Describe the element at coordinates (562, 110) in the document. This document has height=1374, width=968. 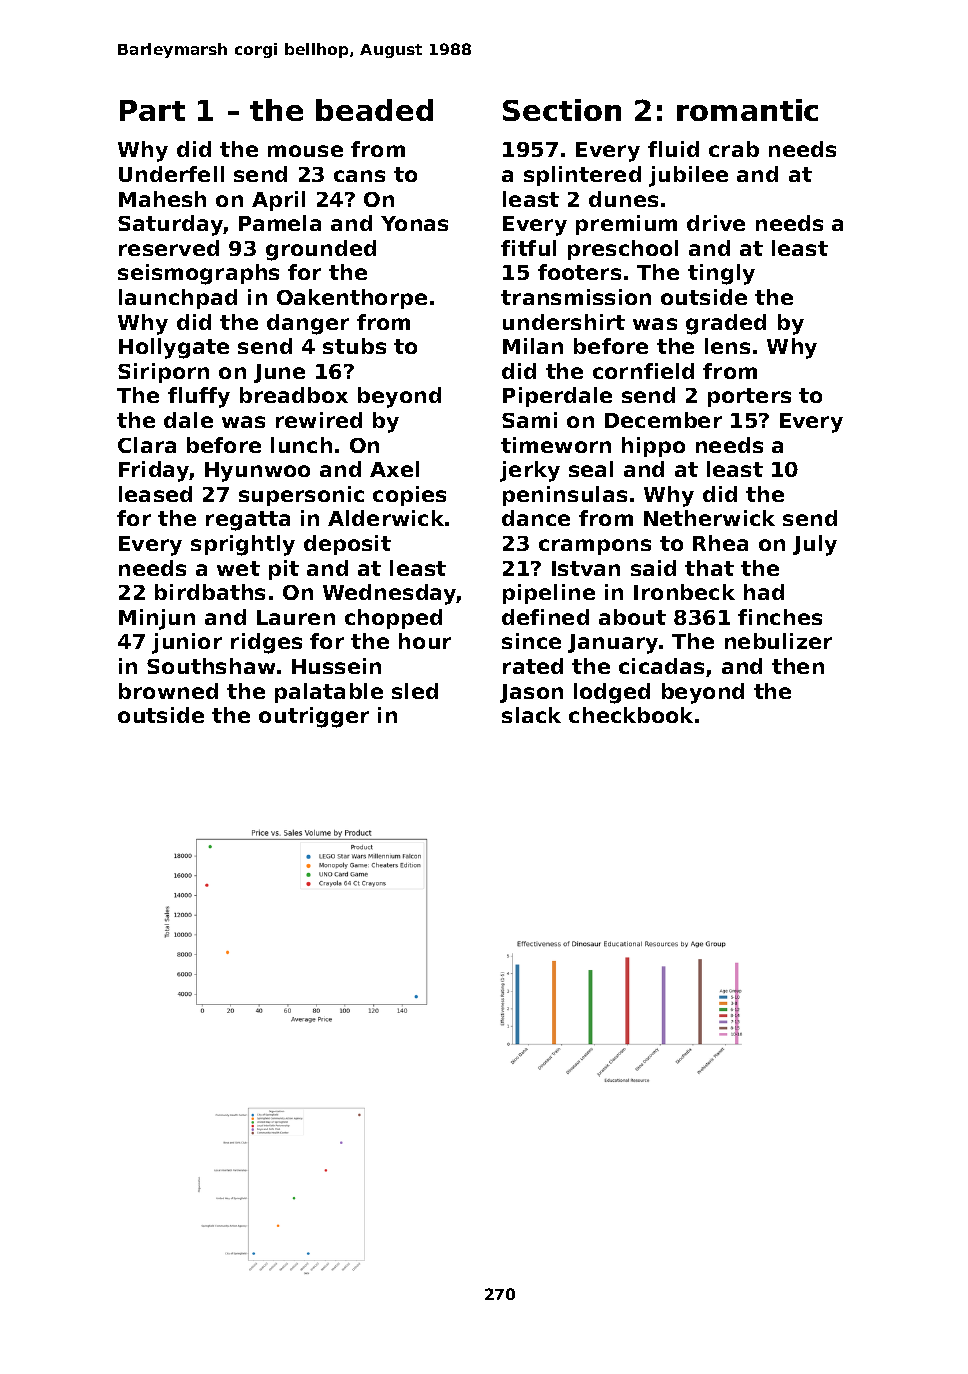
I see `Section` at that location.
